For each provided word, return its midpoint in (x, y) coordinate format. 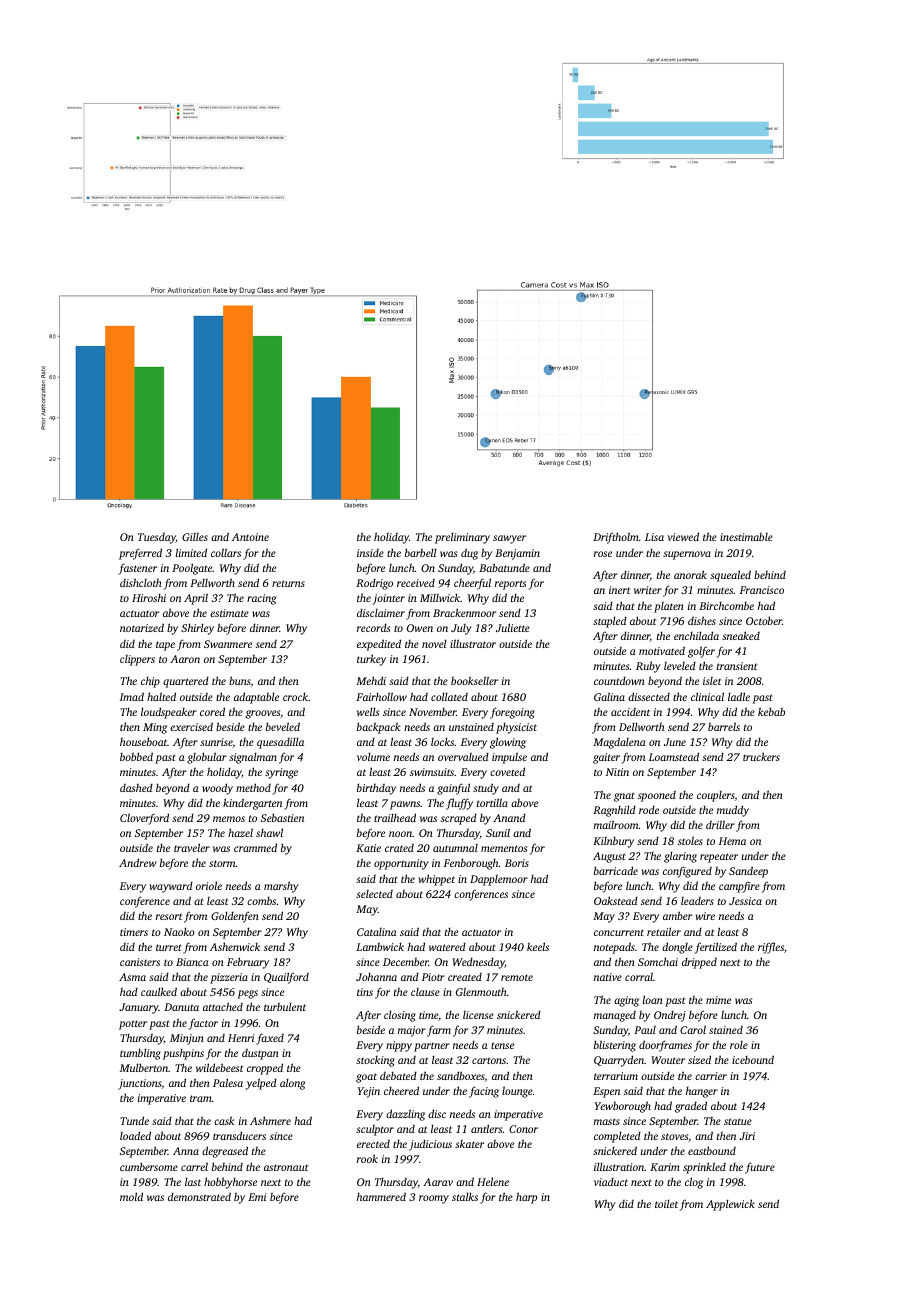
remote (517, 977)
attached (223, 1006)
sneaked (741, 635)
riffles (771, 948)
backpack (379, 728)
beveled (283, 726)
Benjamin (517, 554)
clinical (707, 696)
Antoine (250, 537)
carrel (194, 1166)
